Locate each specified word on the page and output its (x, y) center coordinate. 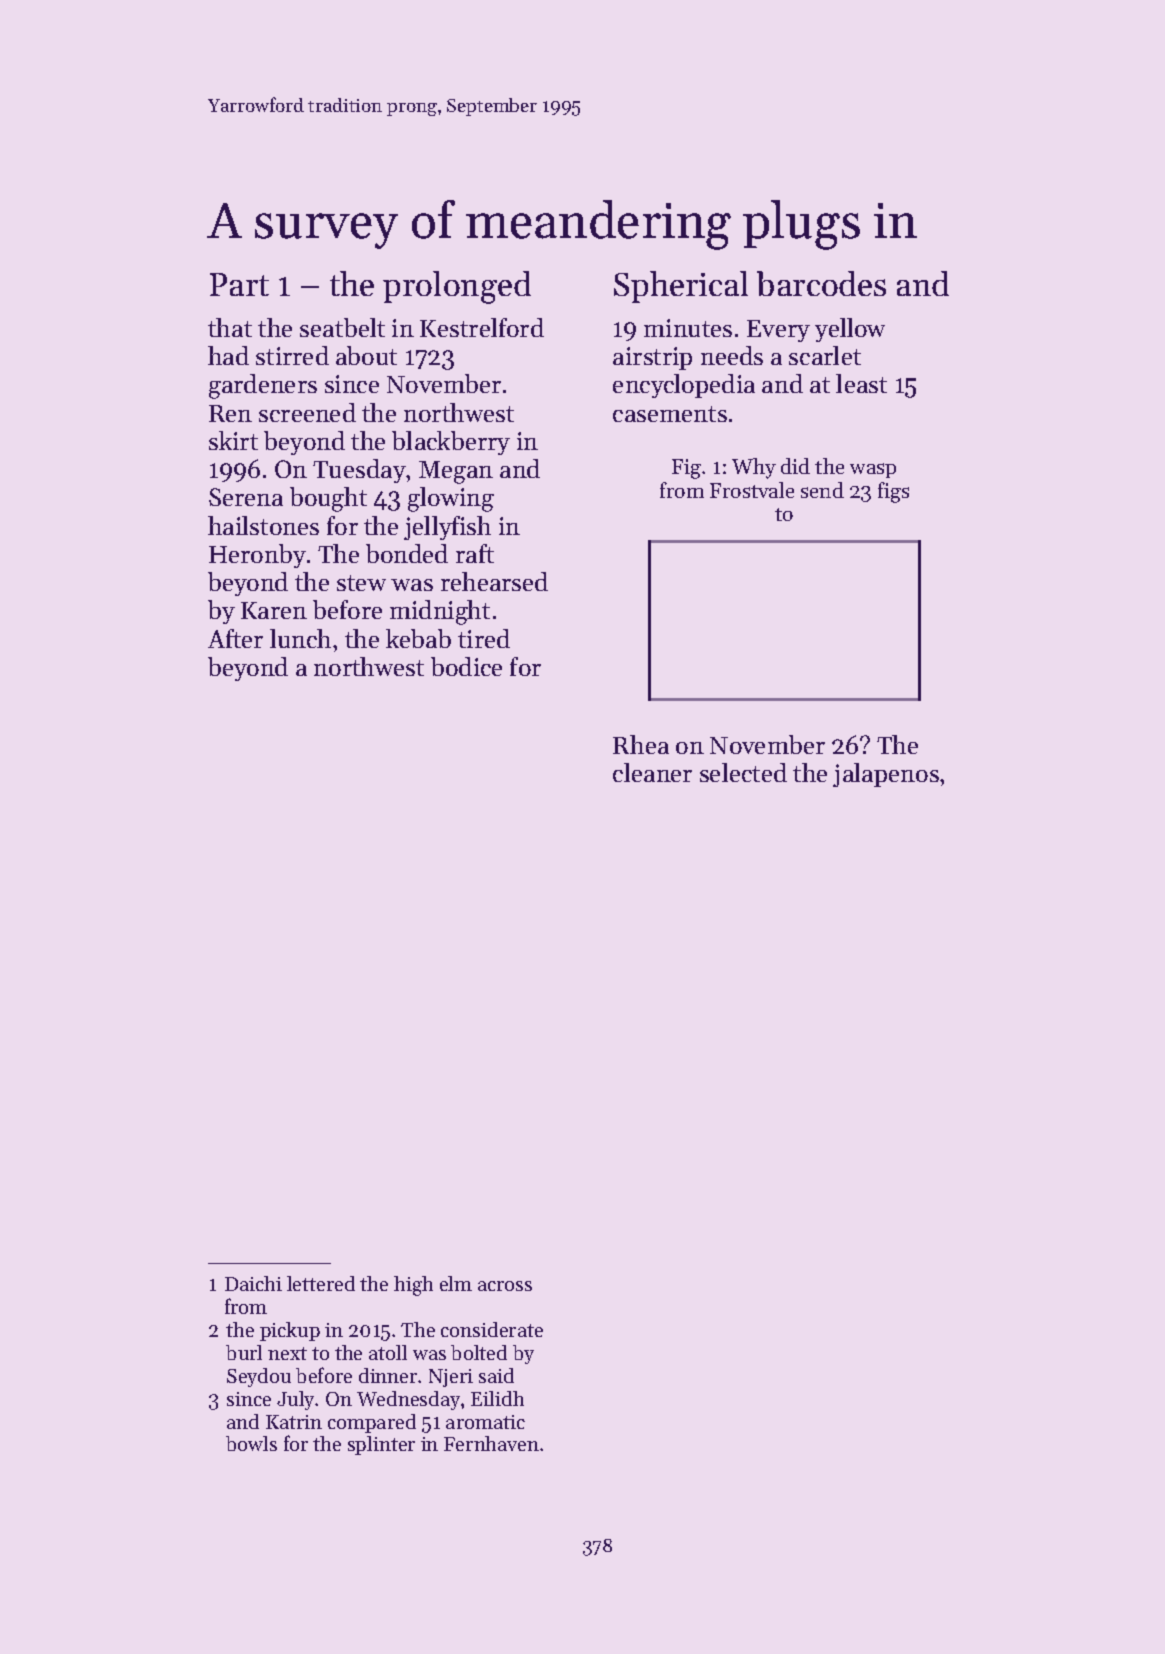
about (366, 355)
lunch (300, 638)
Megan (456, 472)
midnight (440, 612)
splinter (381, 1445)
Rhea (641, 744)
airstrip (652, 358)
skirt (233, 440)
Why (754, 468)
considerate (492, 1329)
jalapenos (886, 775)
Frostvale (752, 490)
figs (893, 492)
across (505, 1286)
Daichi (253, 1283)
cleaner (652, 772)
